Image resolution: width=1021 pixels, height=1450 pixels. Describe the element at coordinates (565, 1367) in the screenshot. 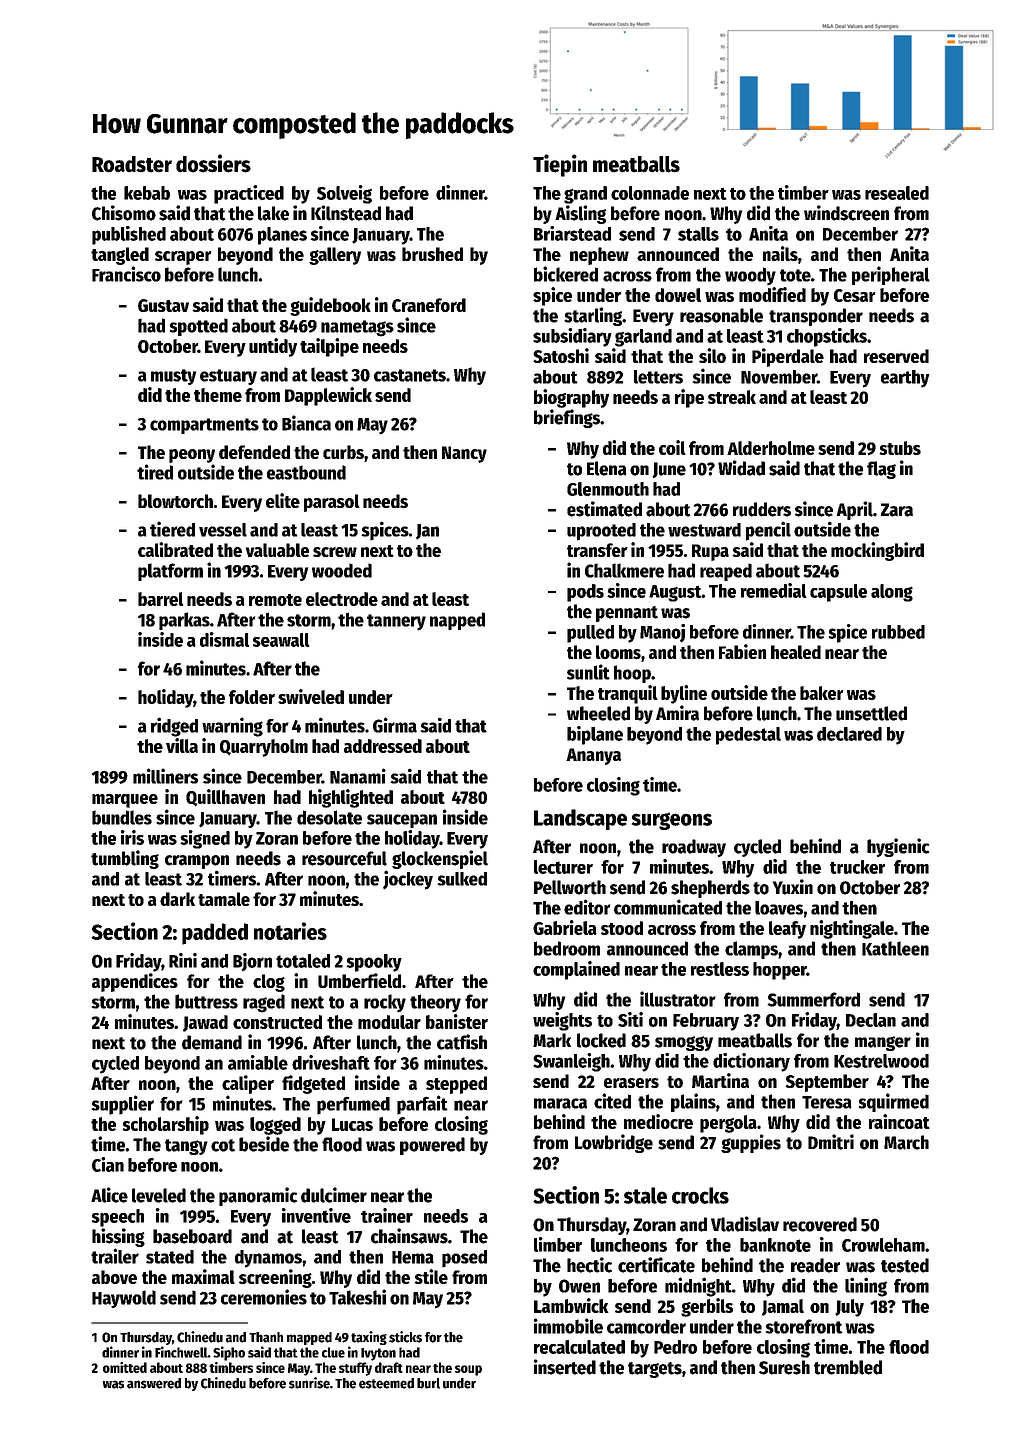

I see `inserted` at that location.
